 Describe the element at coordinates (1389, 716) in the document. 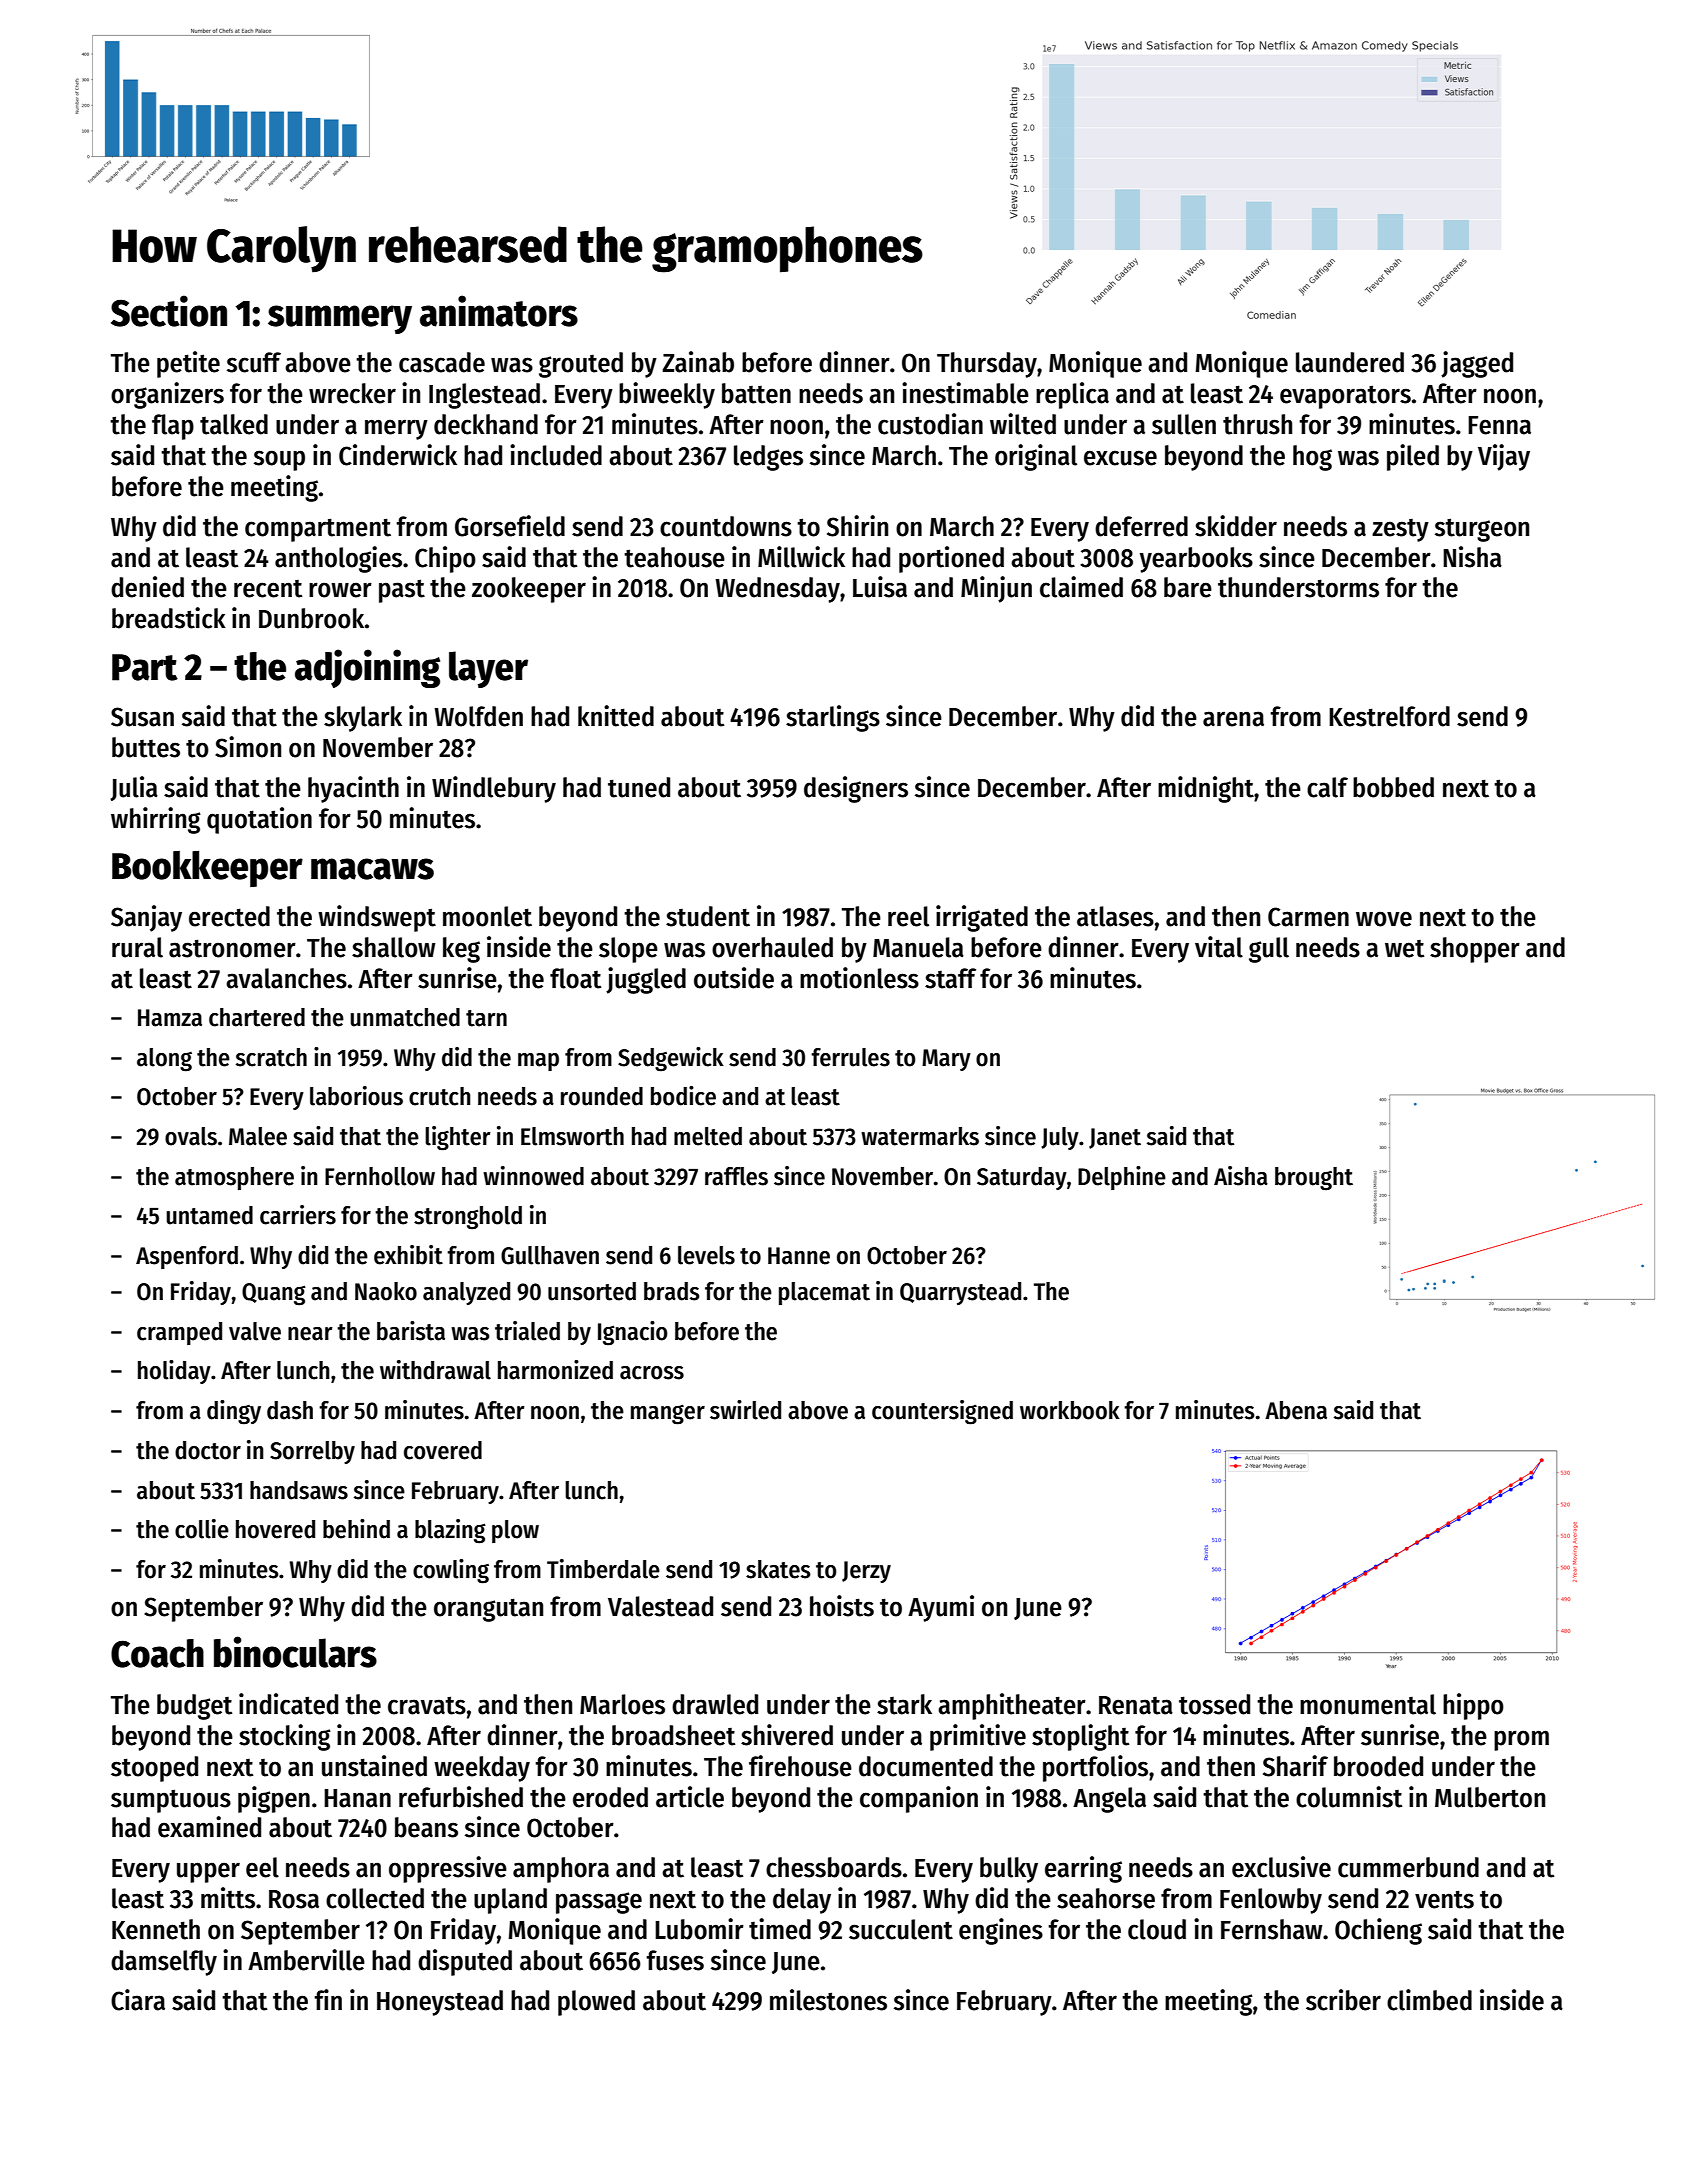

I see `Kestrelford` at that location.
